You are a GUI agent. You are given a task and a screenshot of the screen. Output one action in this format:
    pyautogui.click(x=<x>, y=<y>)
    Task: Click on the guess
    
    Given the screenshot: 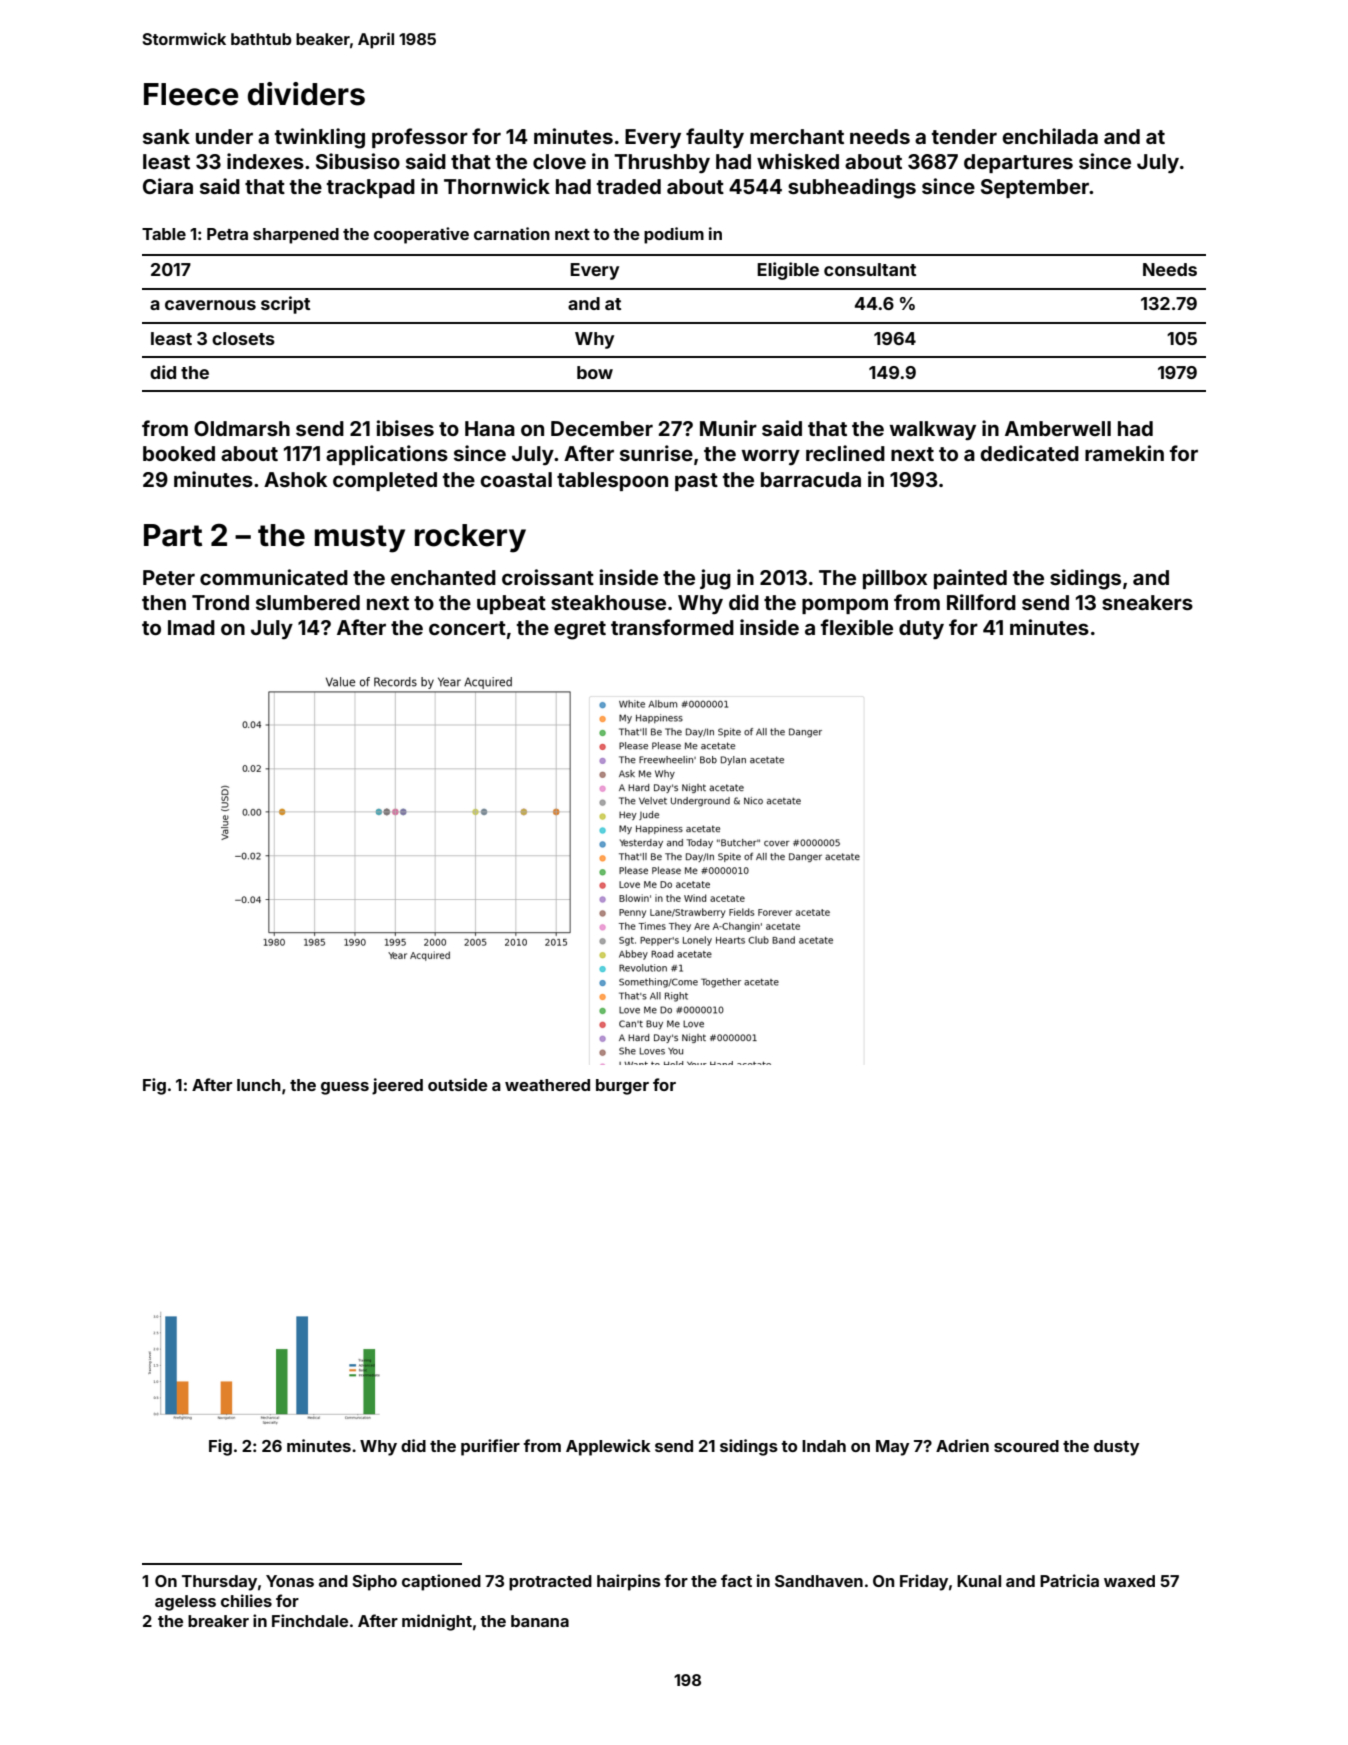 What is the action you would take?
    pyautogui.click(x=345, y=1088)
